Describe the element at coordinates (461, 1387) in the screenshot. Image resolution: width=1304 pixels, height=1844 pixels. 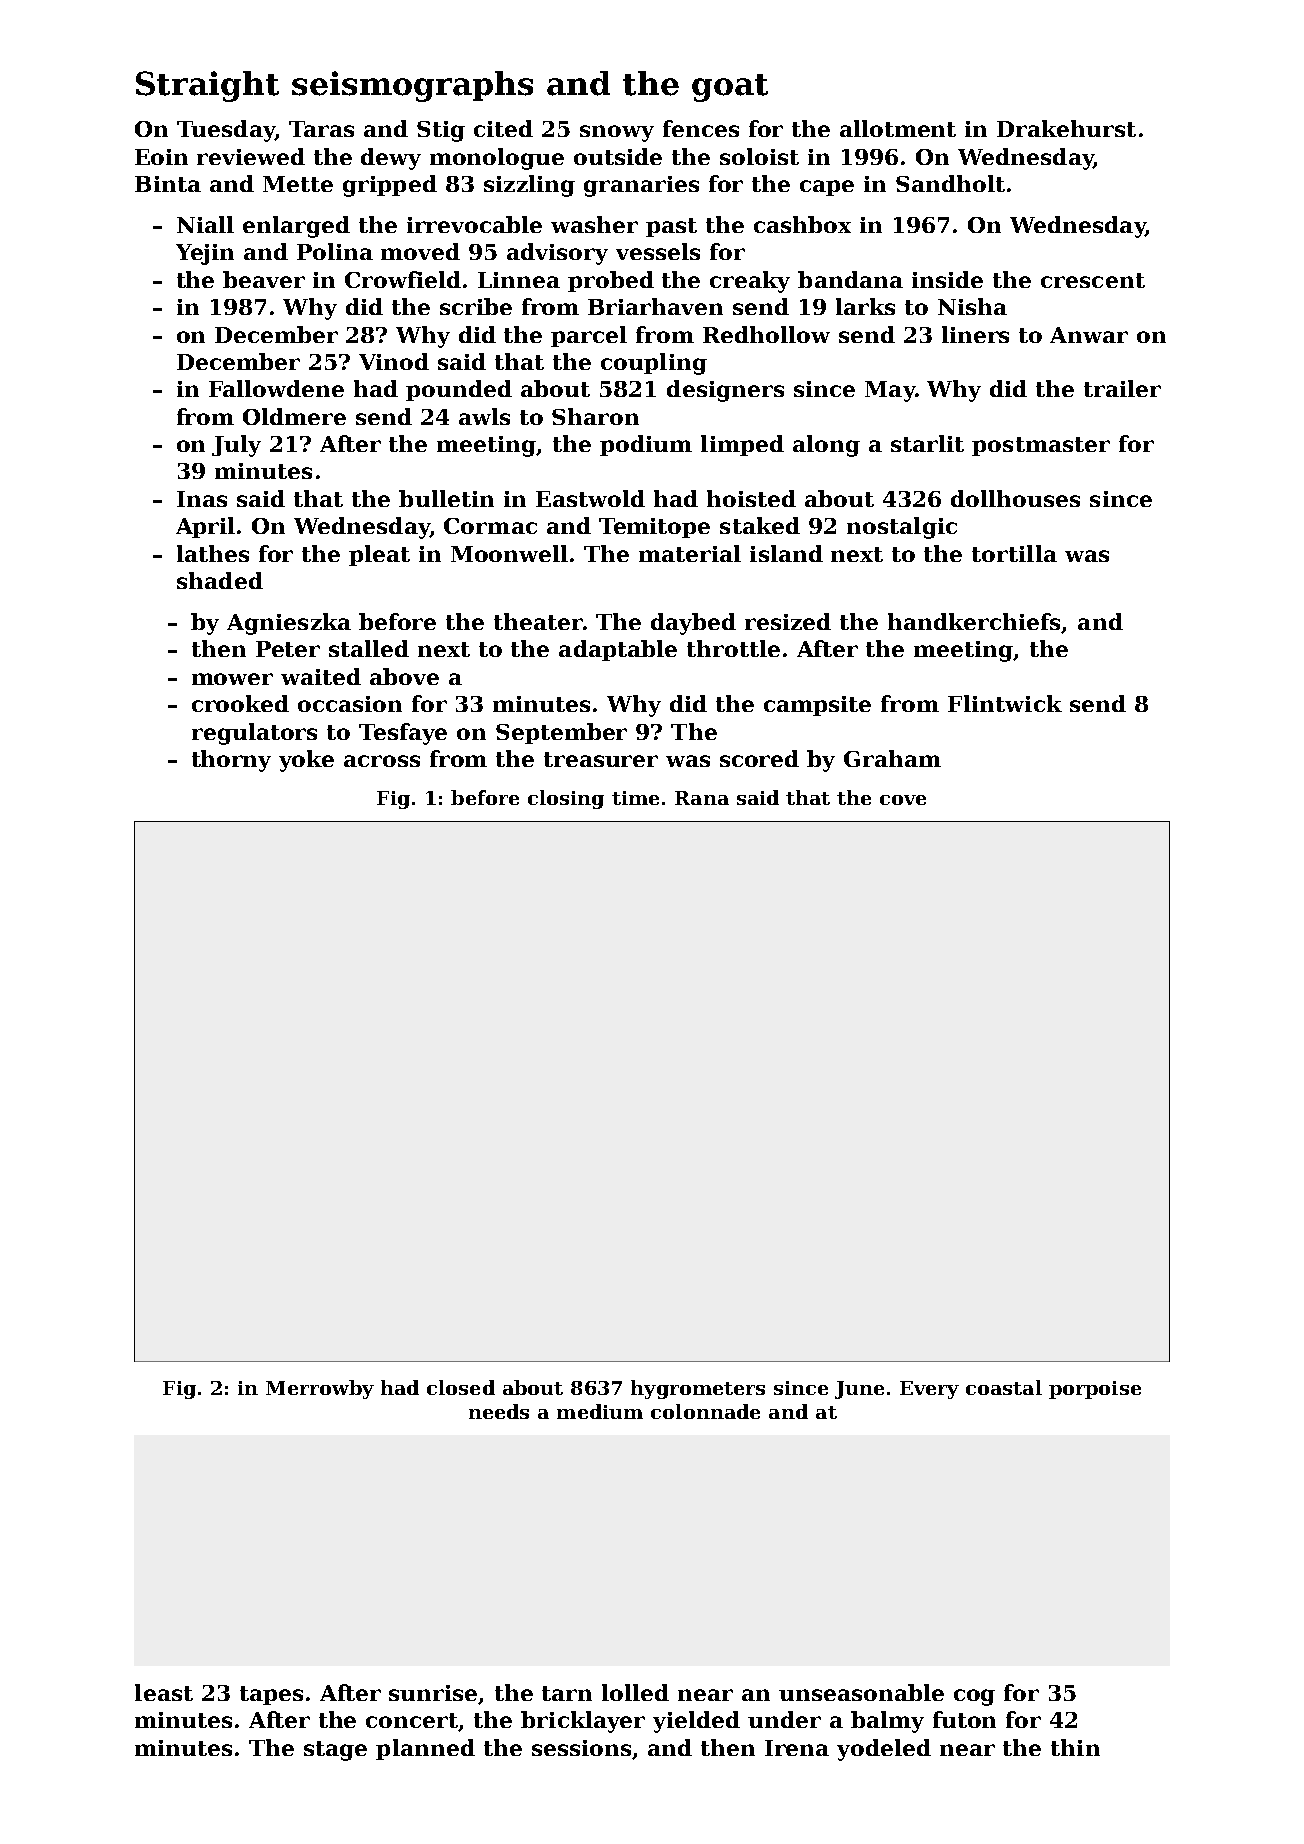
I see `closed` at that location.
